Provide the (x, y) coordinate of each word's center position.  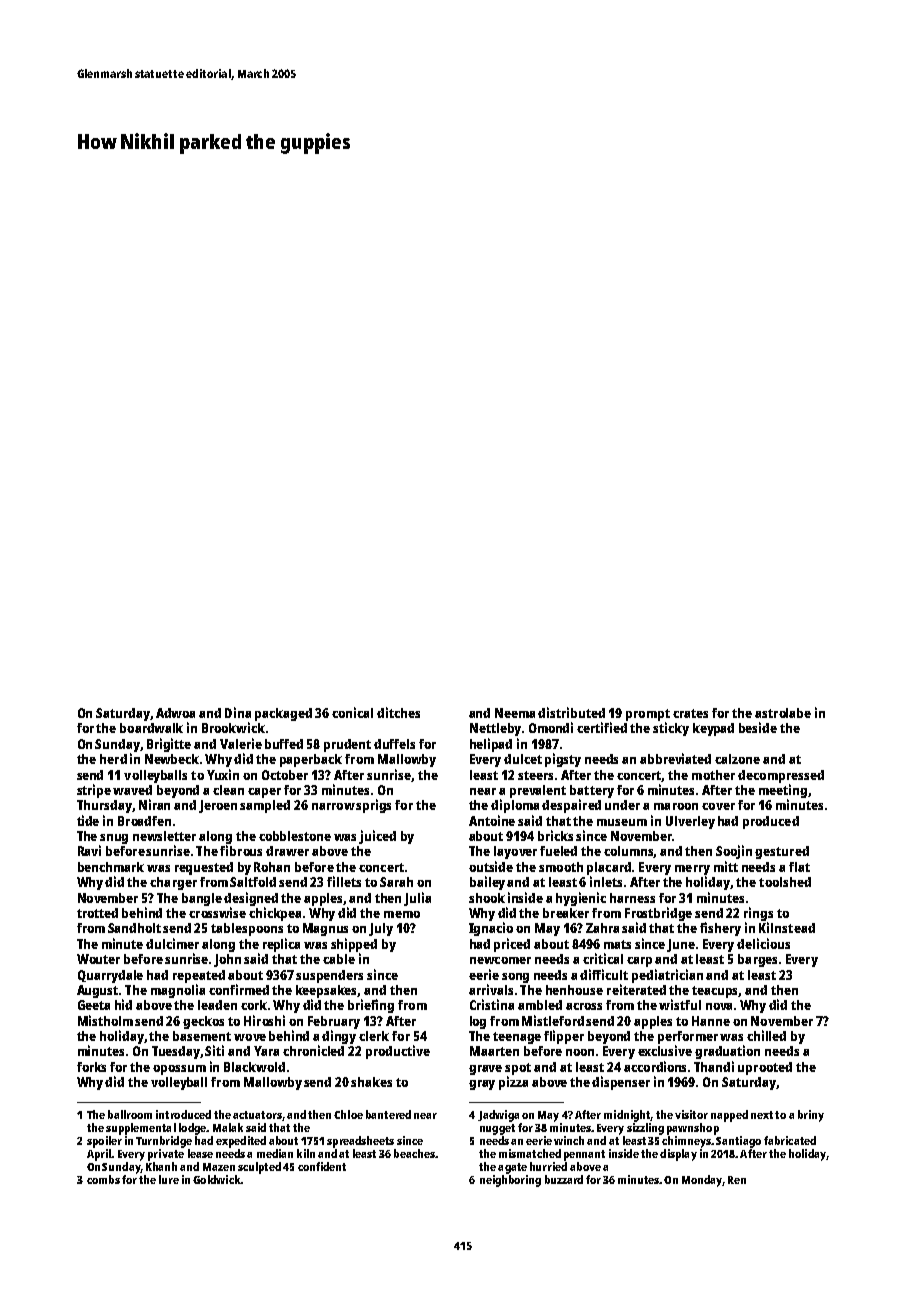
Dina (238, 712)
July (381, 929)
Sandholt (134, 928)
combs (103, 1179)
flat (799, 867)
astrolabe (783, 713)
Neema (515, 713)
